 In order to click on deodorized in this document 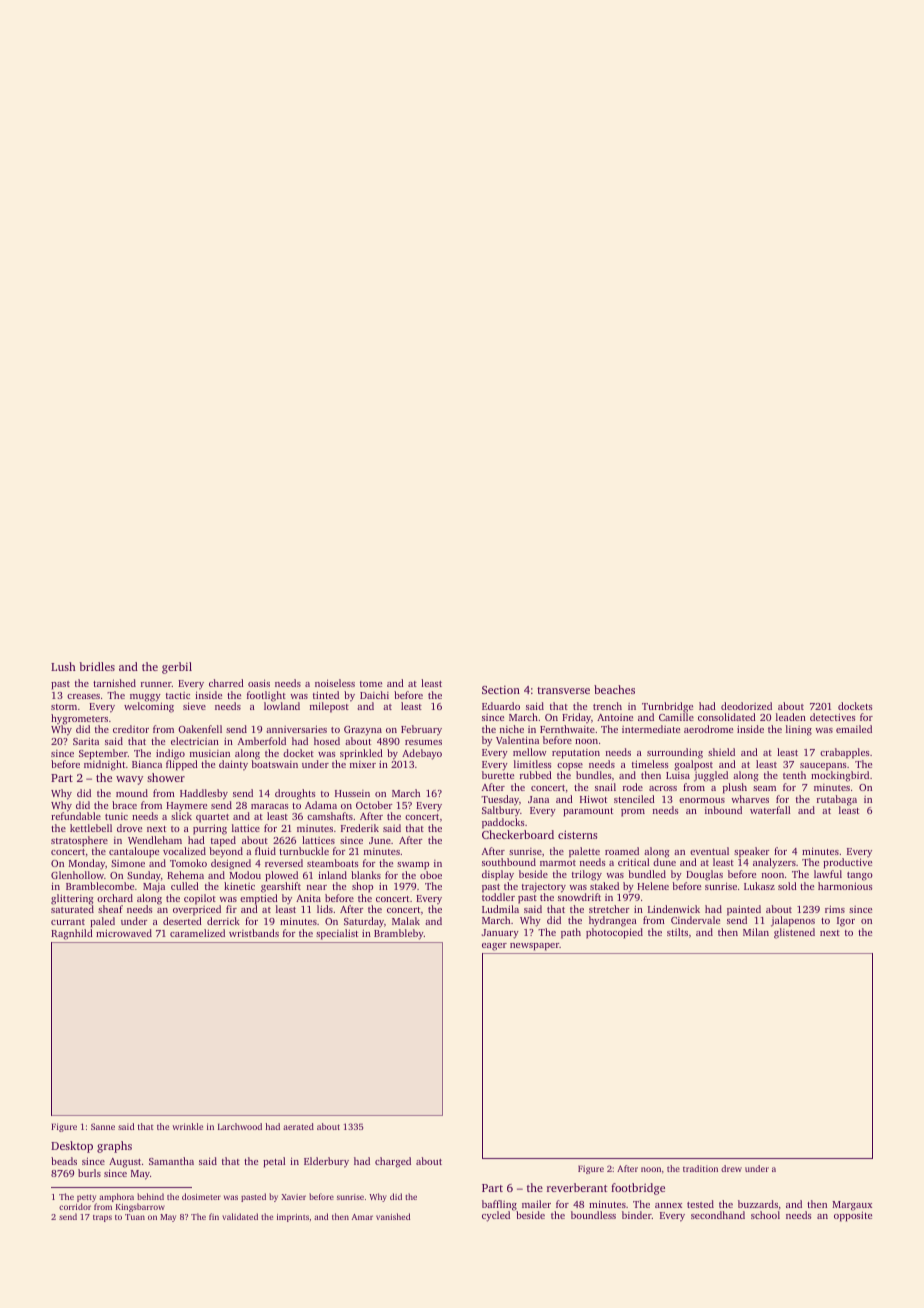, I will do `click(746, 706)`.
